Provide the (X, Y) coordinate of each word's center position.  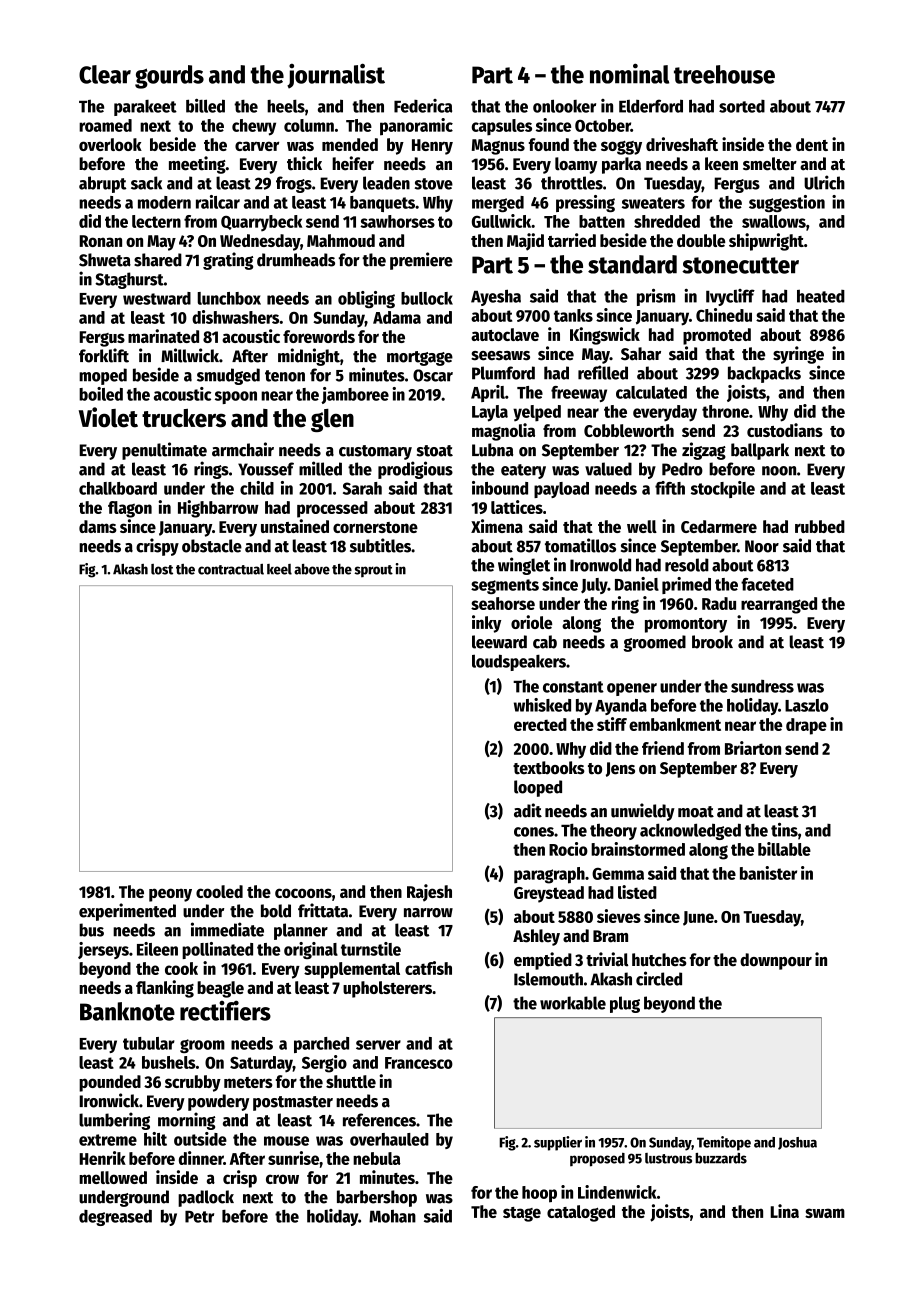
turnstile (371, 949)
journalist (336, 76)
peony (170, 895)
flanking (165, 989)
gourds (169, 77)
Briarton (753, 748)
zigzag (704, 451)
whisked (542, 705)
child (257, 488)
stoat (435, 451)
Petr (199, 1217)
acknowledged (690, 831)
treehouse (724, 74)
